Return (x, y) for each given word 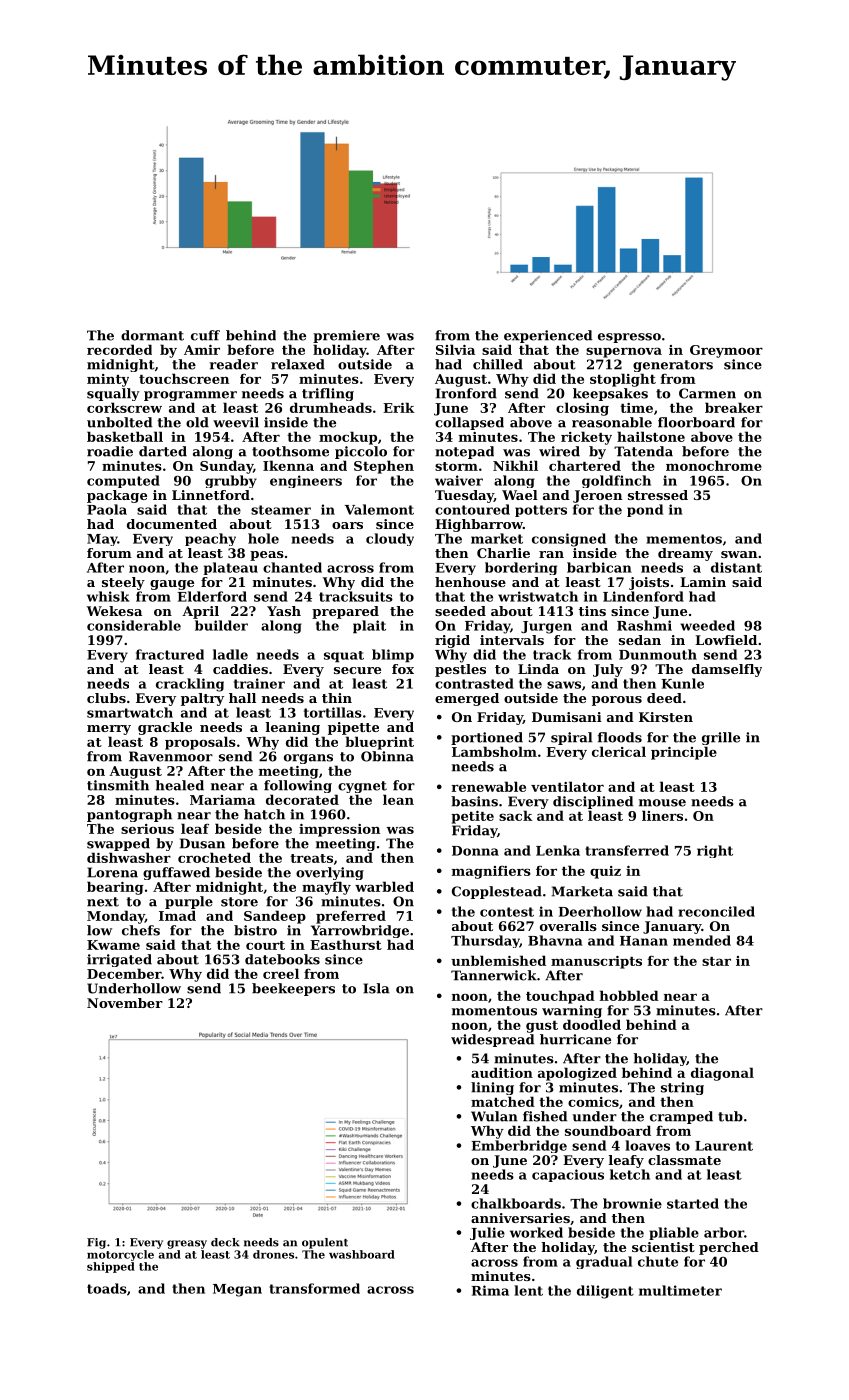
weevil (236, 422)
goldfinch (616, 481)
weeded (707, 625)
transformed (314, 1288)
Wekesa (114, 611)
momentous (494, 1011)
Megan (237, 1290)
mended (702, 940)
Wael (520, 495)
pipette (353, 728)
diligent (605, 1292)
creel (281, 973)
